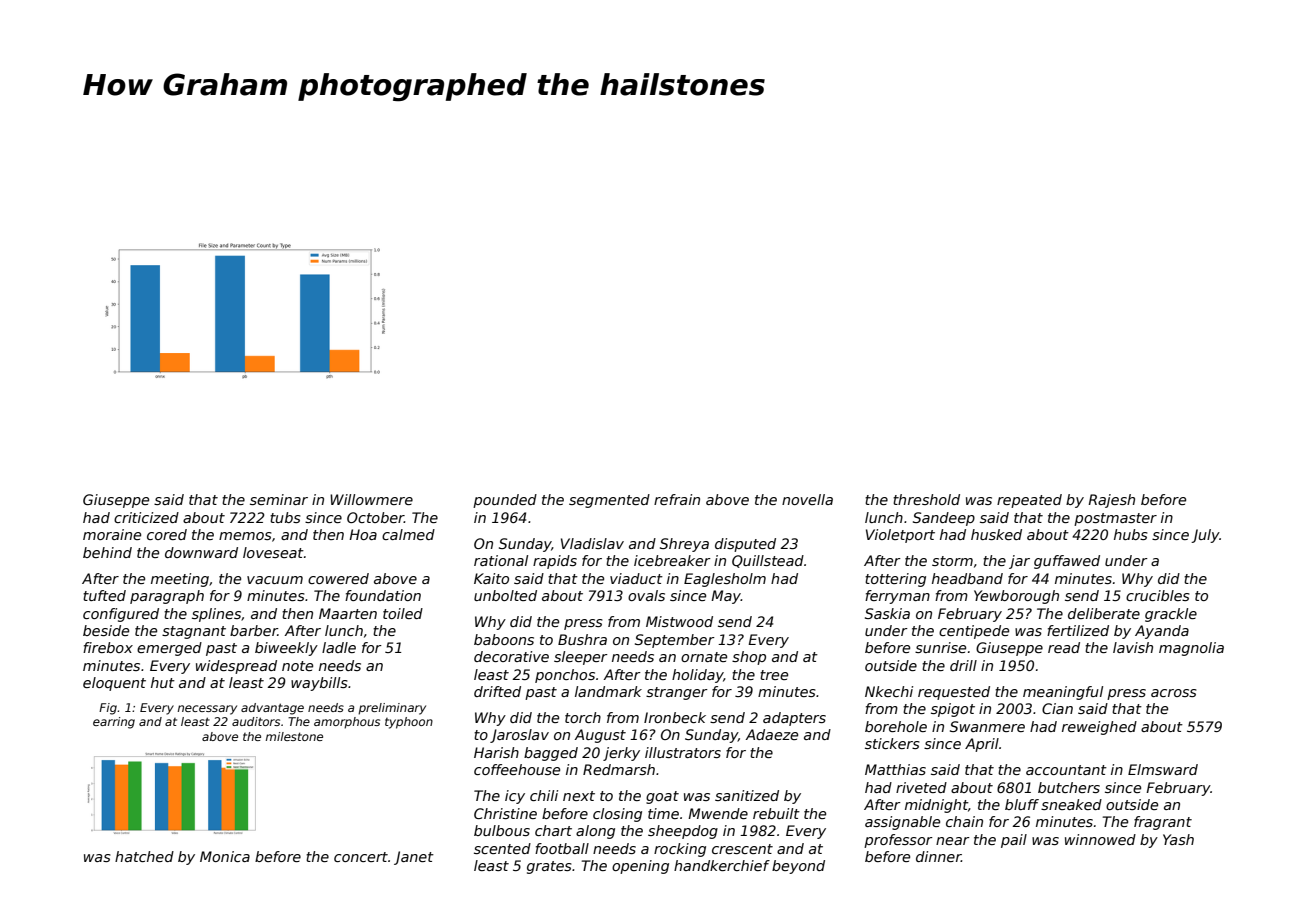 The width and height of the screenshot is (1308, 924). Describe the element at coordinates (515, 797) in the screenshot. I see `icy` at that location.
